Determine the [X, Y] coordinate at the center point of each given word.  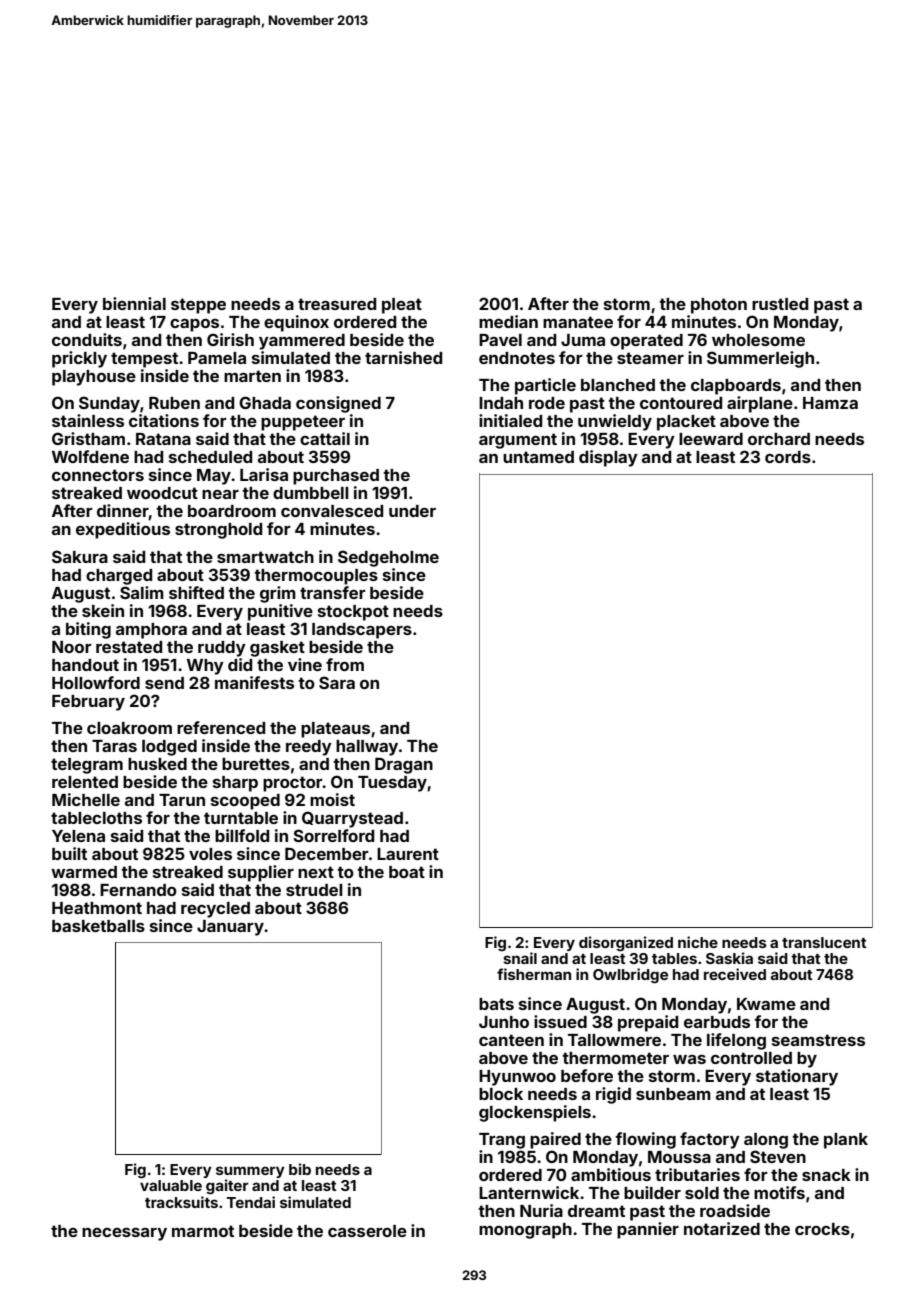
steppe [198, 306]
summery [250, 1172]
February [88, 703]
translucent [824, 942]
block [501, 1094]
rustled [780, 304]
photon [719, 306]
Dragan [404, 765]
